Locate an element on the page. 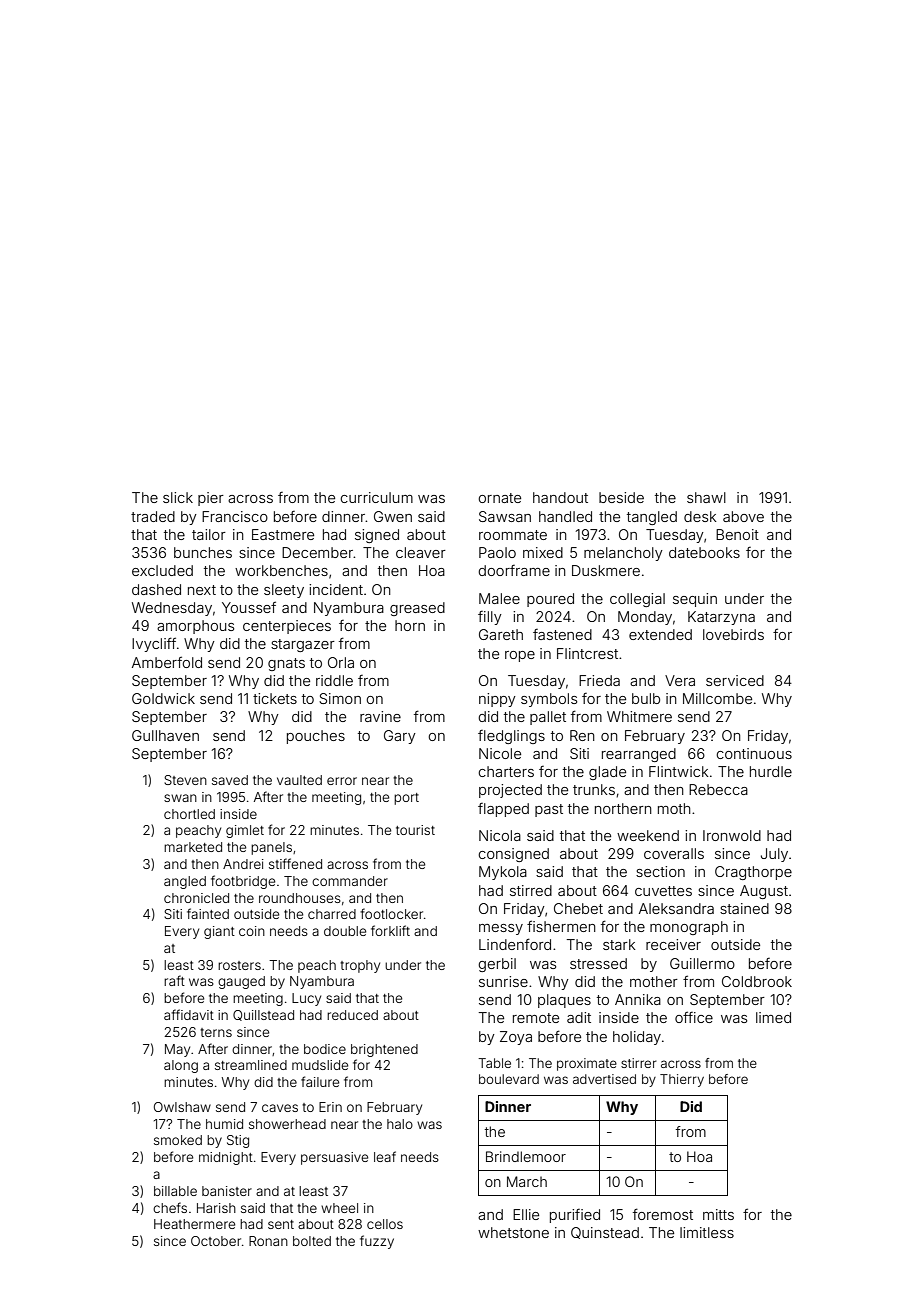 Image resolution: width=924 pixels, height=1314 pixels. gimlet is located at coordinates (245, 831).
